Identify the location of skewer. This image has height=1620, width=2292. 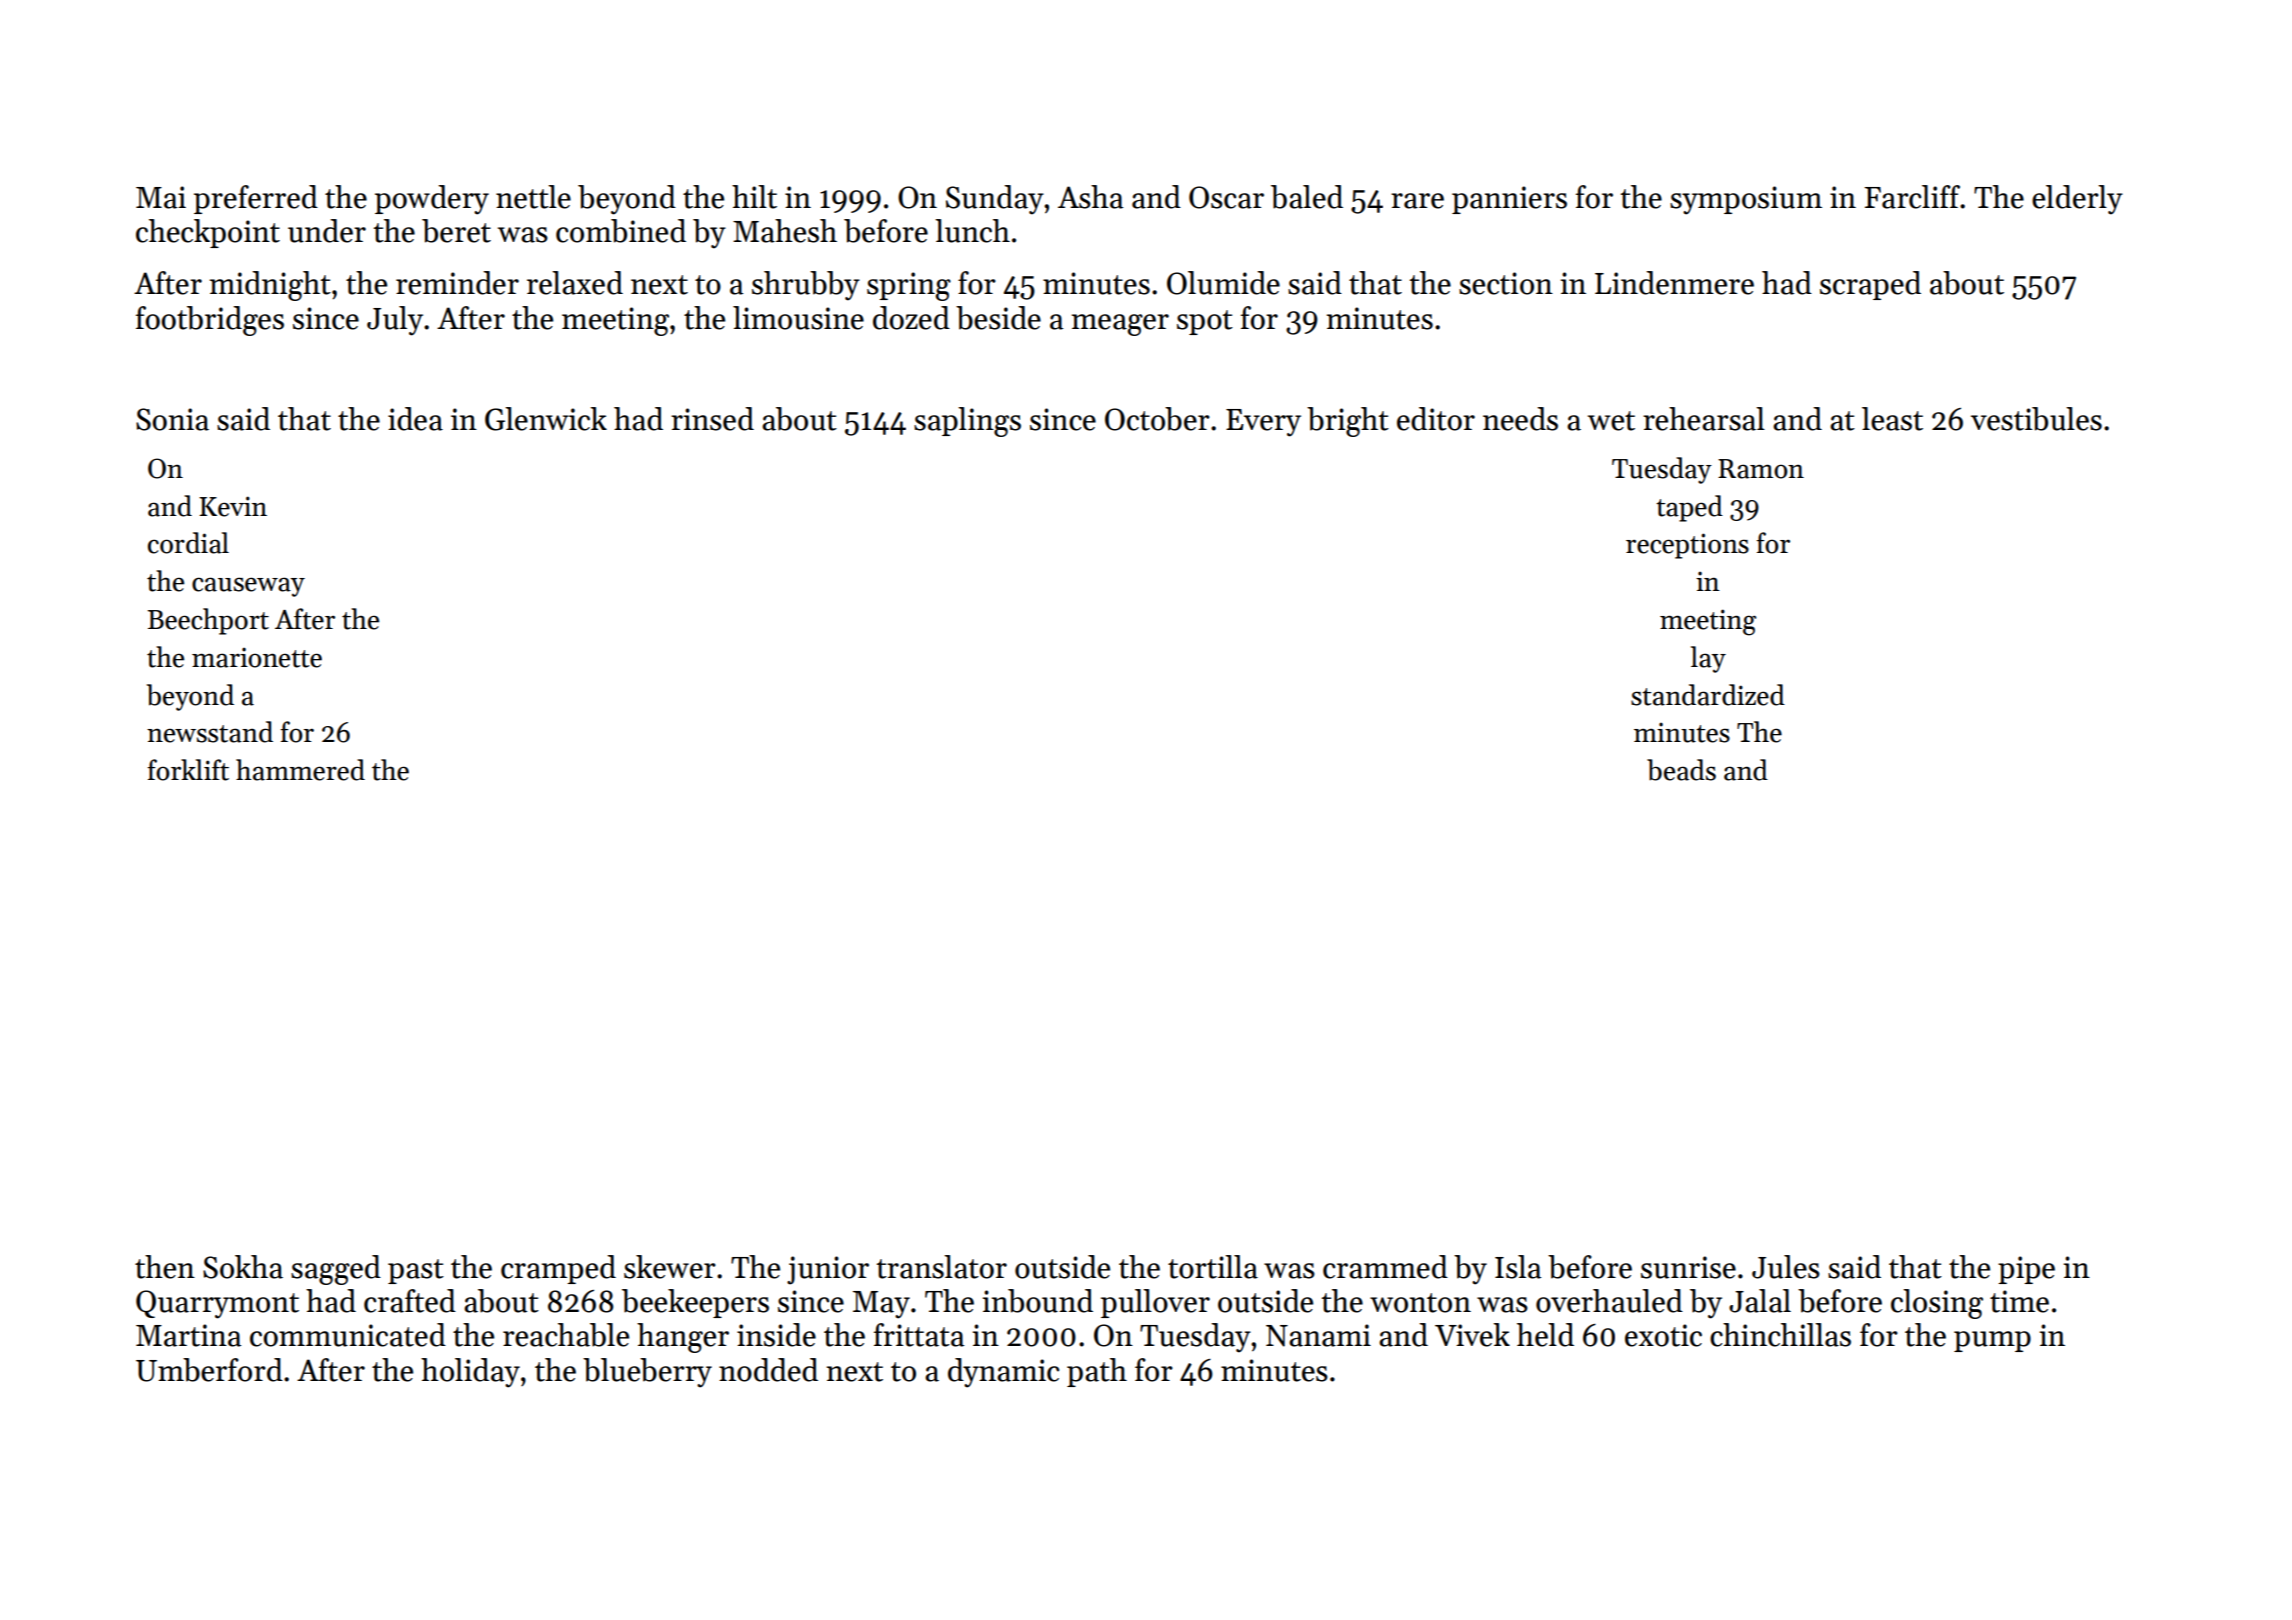
(670, 1267).
